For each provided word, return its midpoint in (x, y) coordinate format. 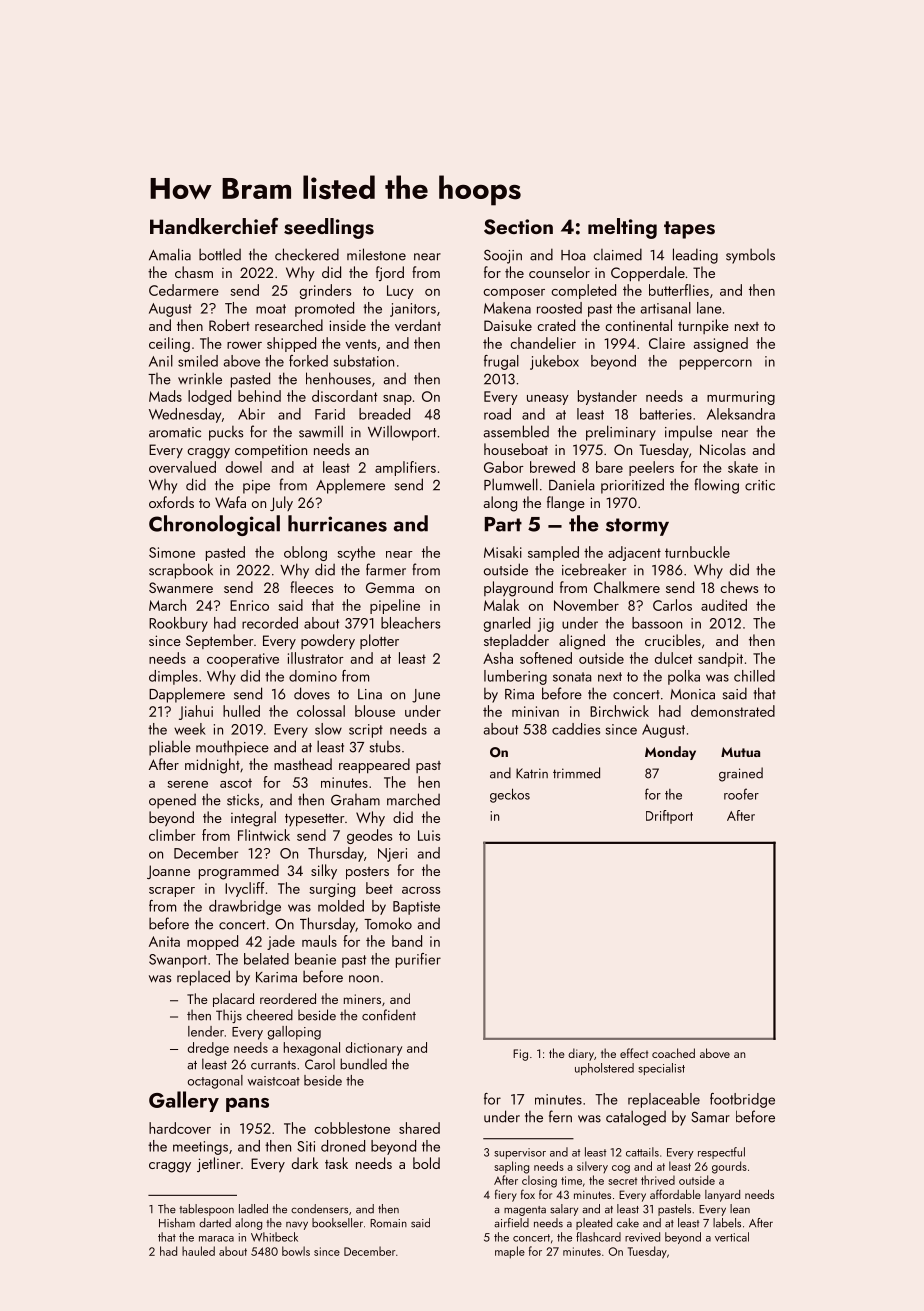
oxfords (171, 502)
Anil (161, 361)
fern (560, 1116)
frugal (501, 362)
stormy (637, 527)
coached (673, 1053)
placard (233, 1000)
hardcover (180, 1128)
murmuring (741, 398)
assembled (516, 431)
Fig (520, 1055)
